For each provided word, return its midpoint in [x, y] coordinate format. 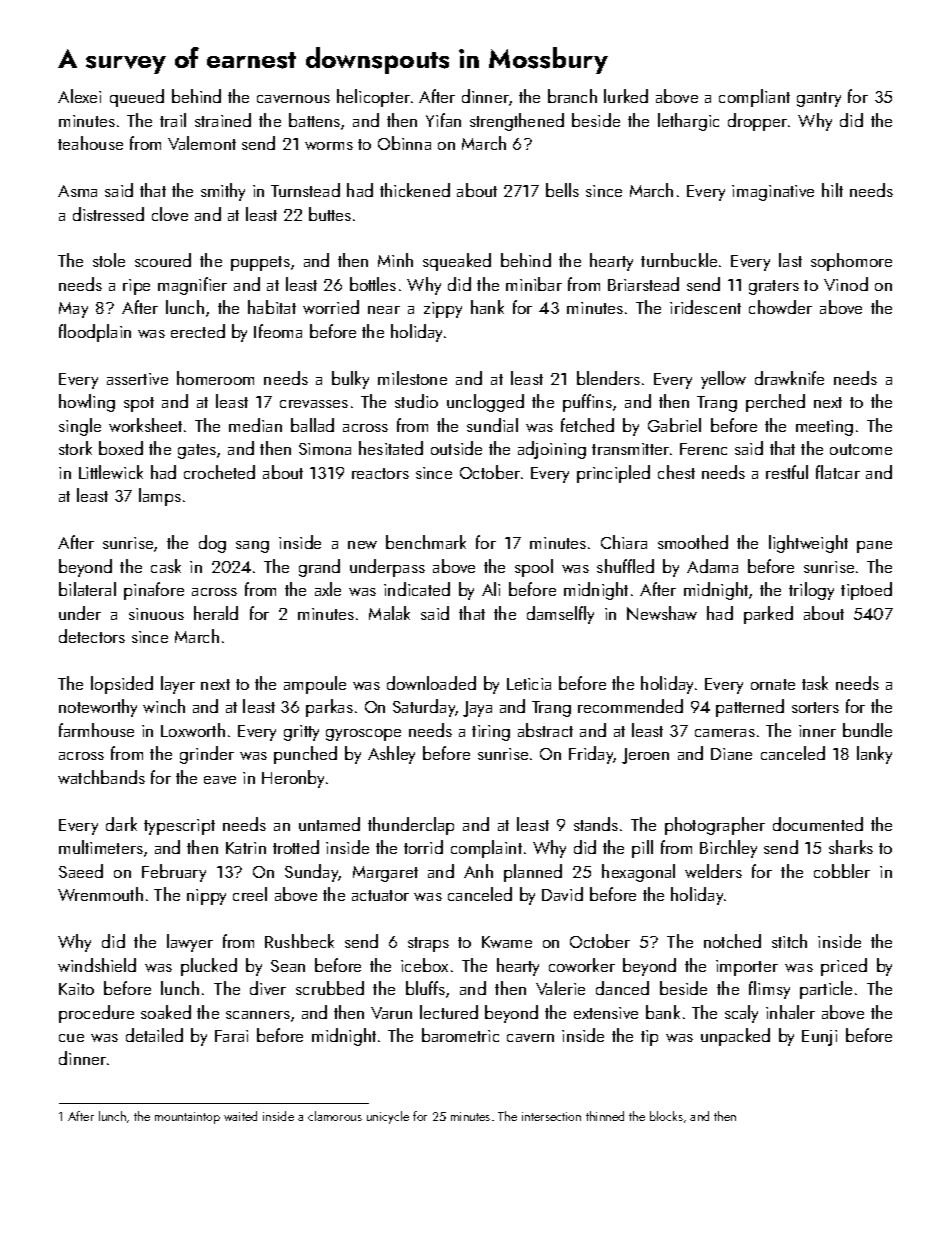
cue [71, 1038]
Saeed [81, 871]
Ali [491, 589]
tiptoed [866, 591]
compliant [754, 98]
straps [428, 944]
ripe [136, 287]
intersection [551, 1116]
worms [329, 146]
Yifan [443, 120]
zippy [443, 310]
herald [216, 613]
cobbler [842, 871]
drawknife [789, 378]
